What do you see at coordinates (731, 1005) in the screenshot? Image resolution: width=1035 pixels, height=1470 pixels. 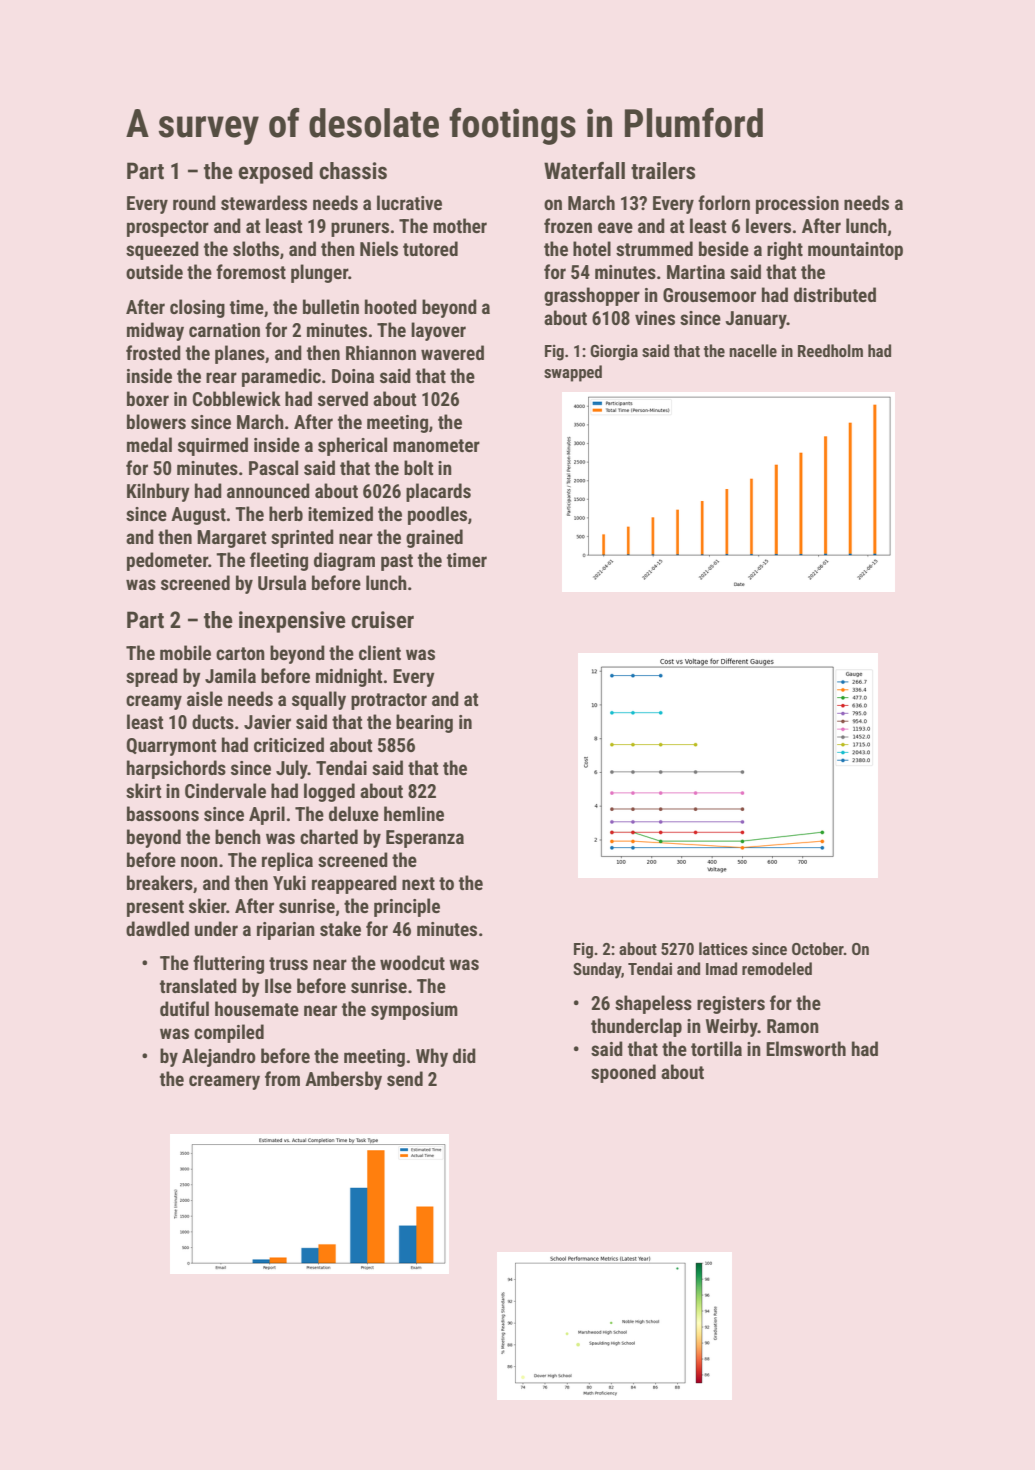 I see `registers` at bounding box center [731, 1005].
